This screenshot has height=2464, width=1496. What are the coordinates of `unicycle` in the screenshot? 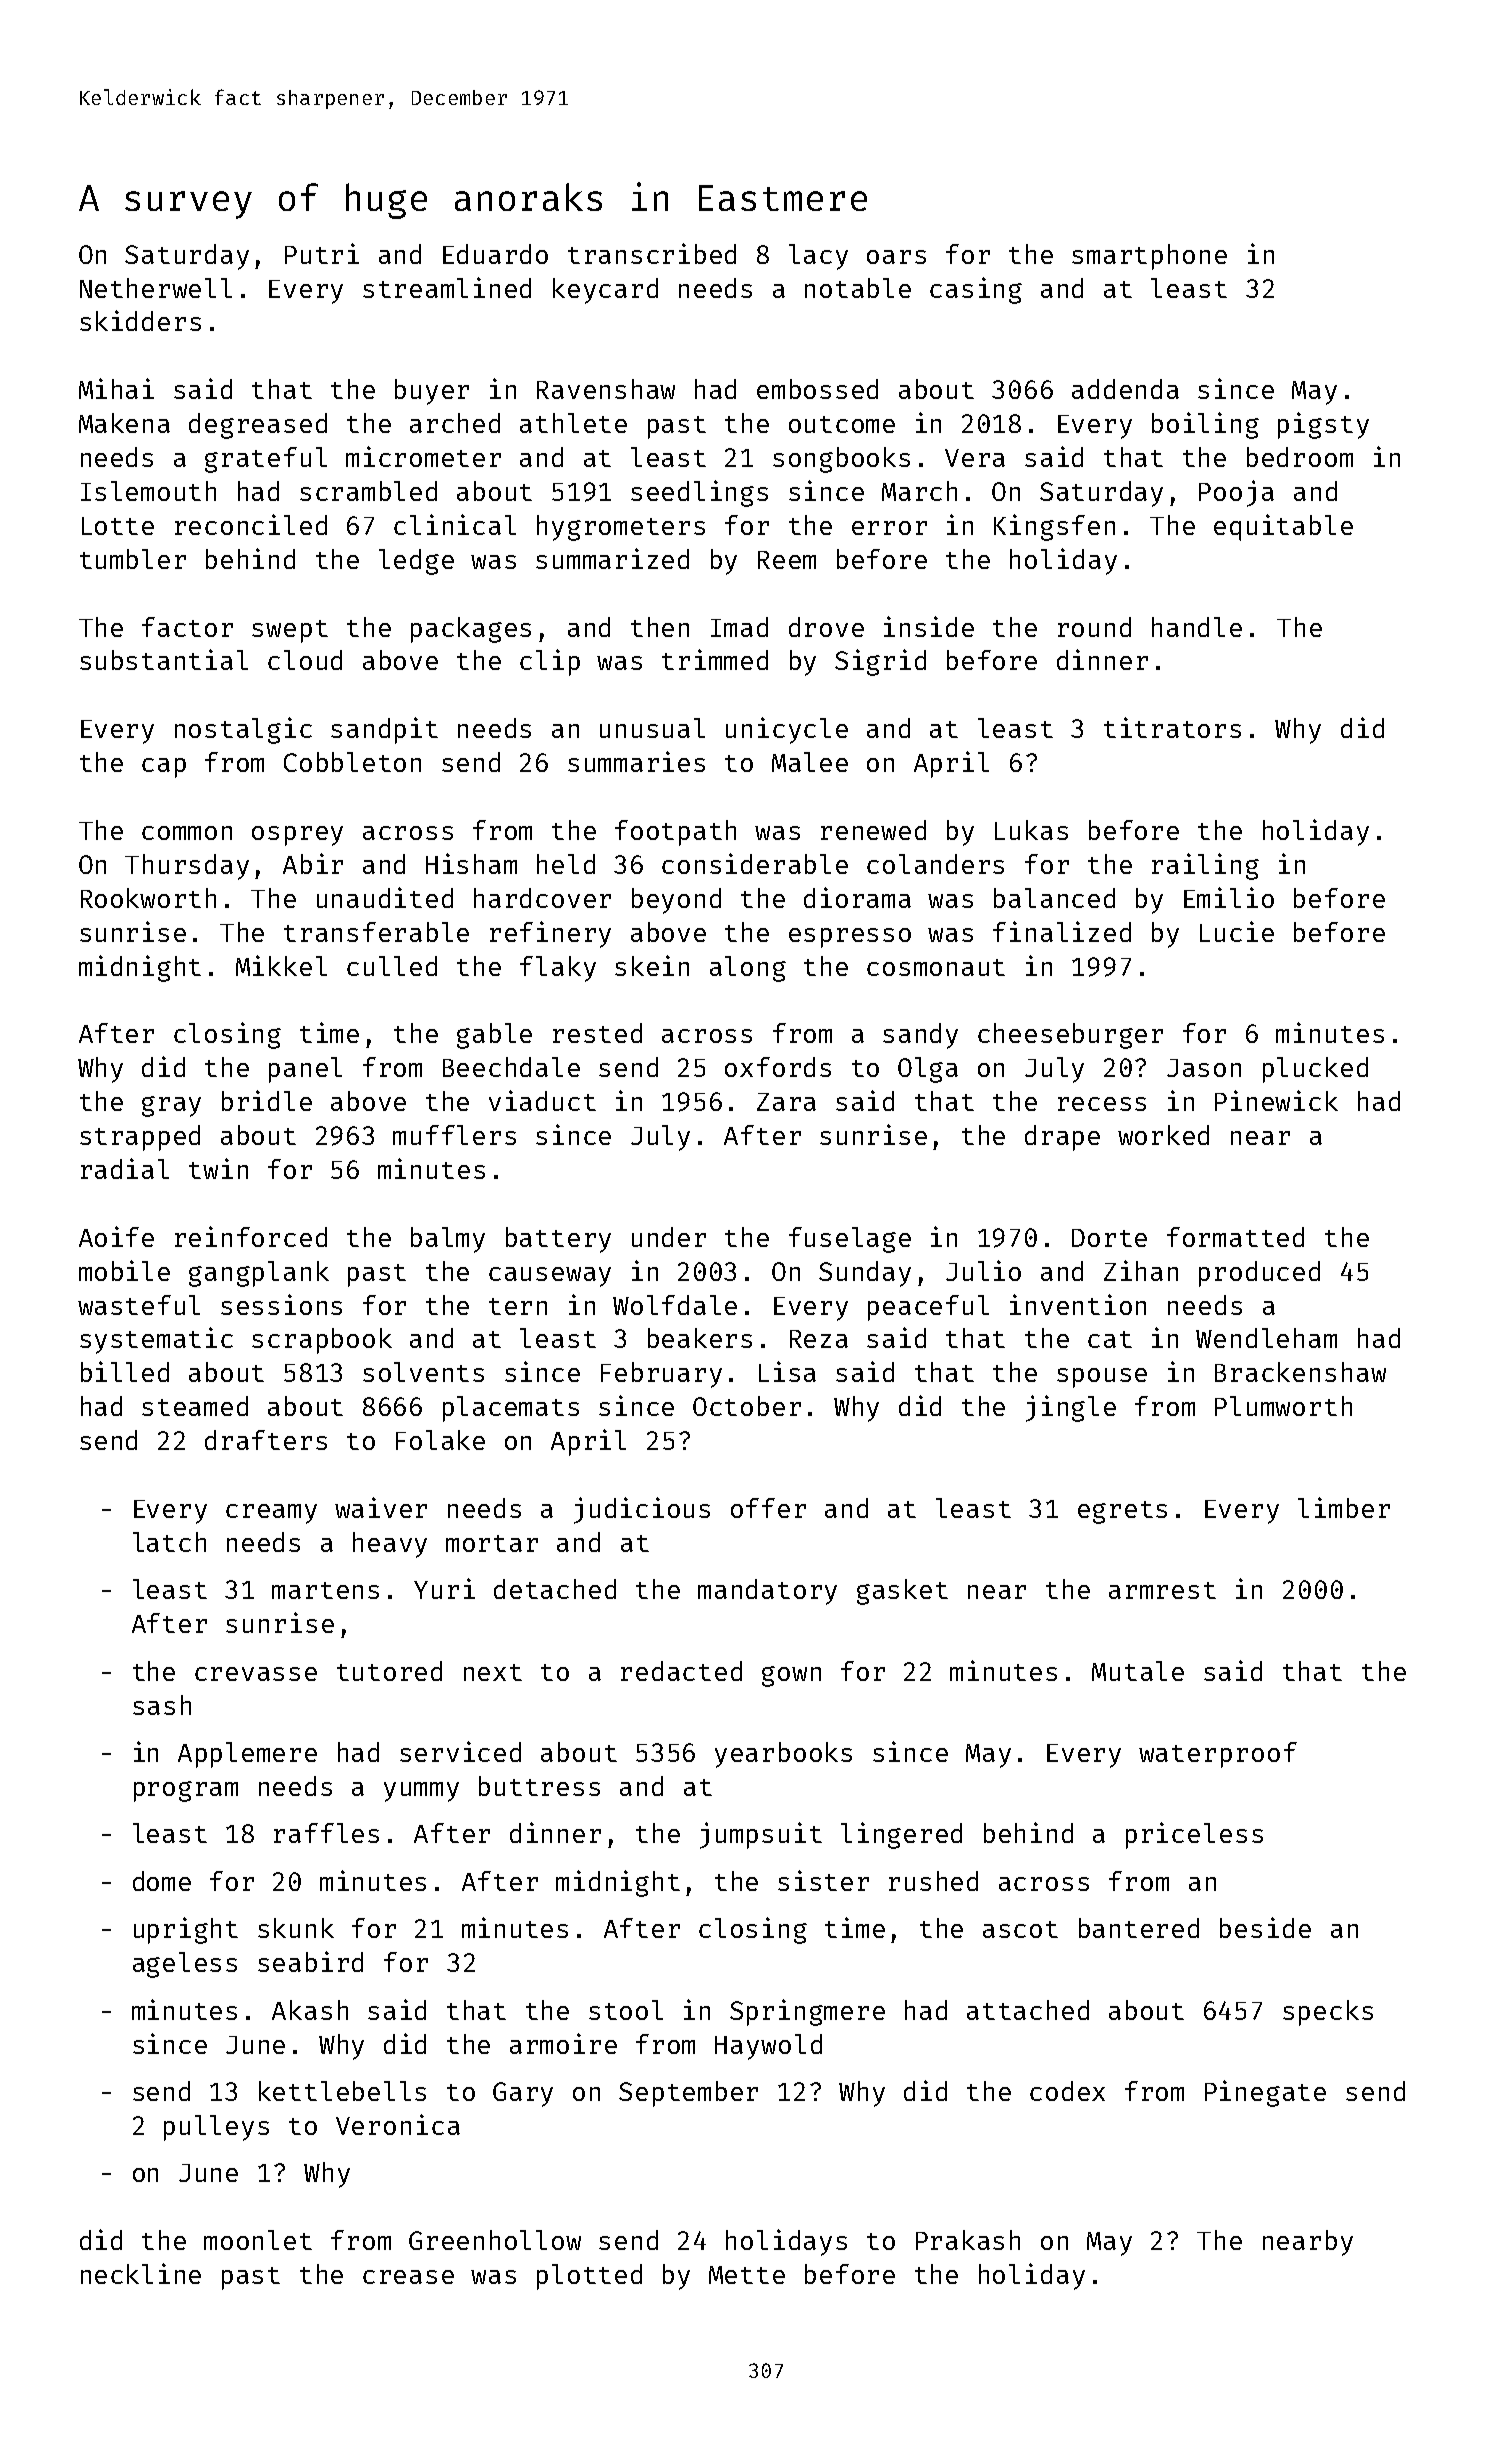 It's located at (787, 730).
